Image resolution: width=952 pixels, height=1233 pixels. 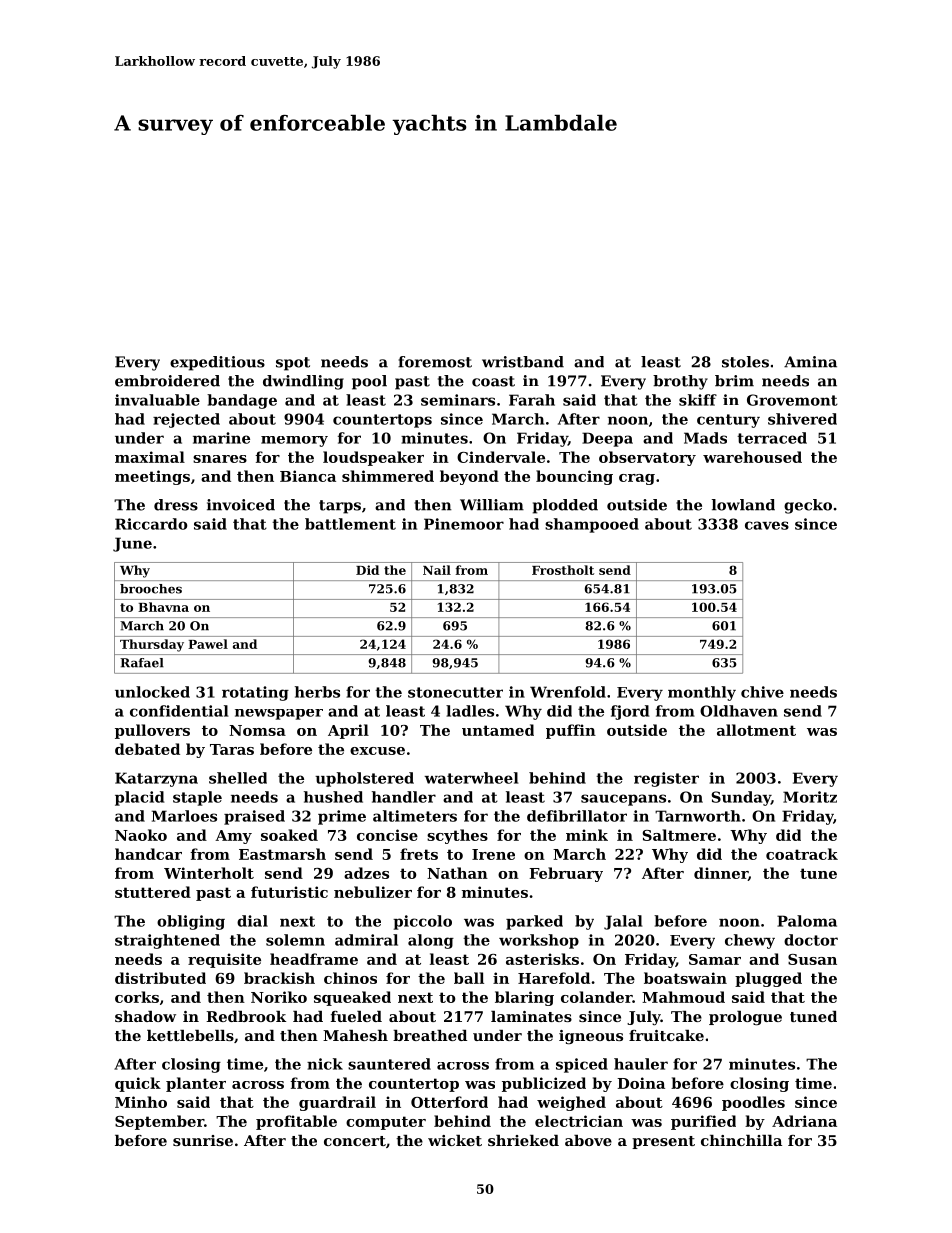 What do you see at coordinates (455, 692) in the document?
I see `stonecutter` at bounding box center [455, 692].
